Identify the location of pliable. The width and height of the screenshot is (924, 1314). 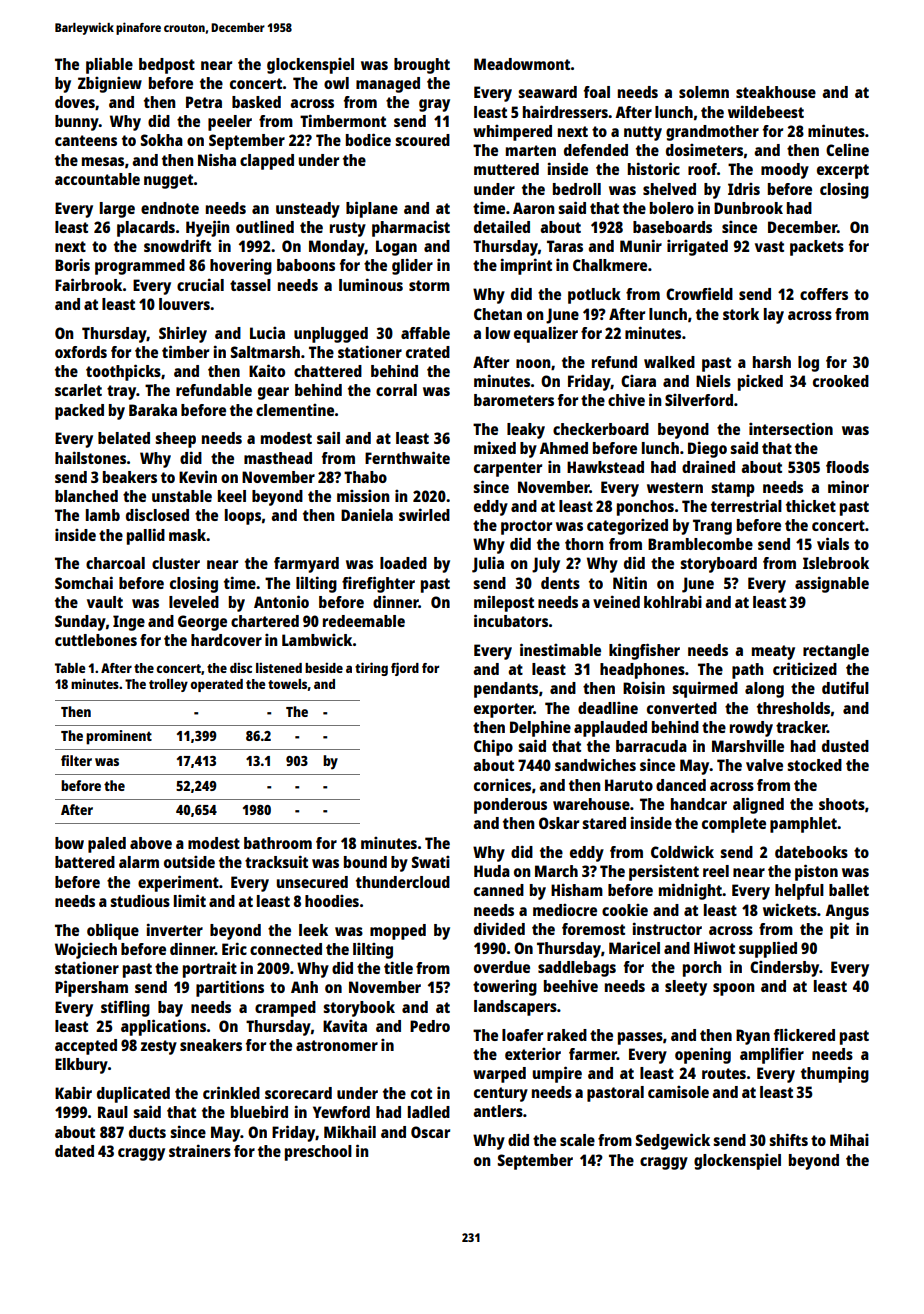
(109, 65).
